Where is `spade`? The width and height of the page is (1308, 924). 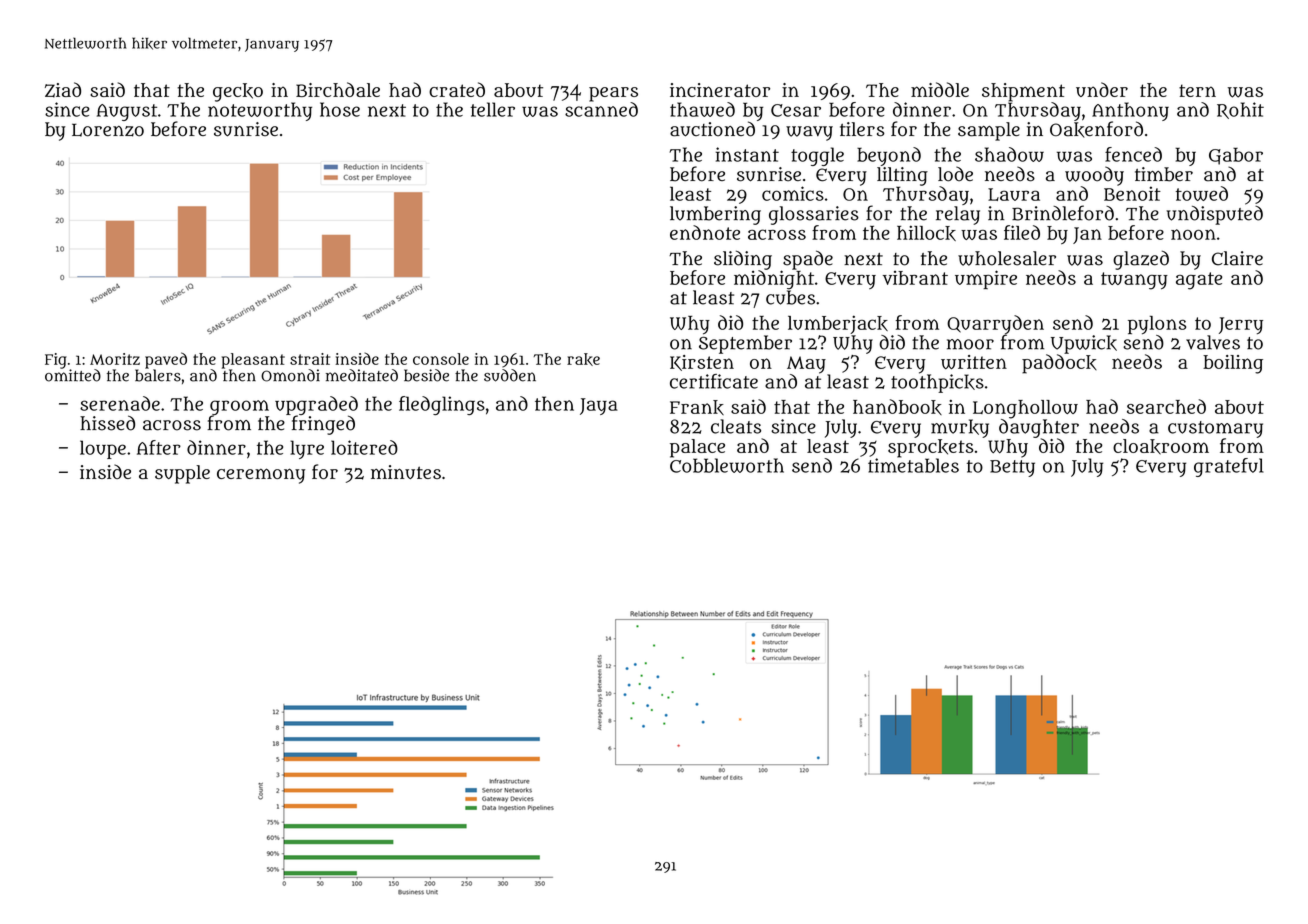
spade is located at coordinates (808, 260).
